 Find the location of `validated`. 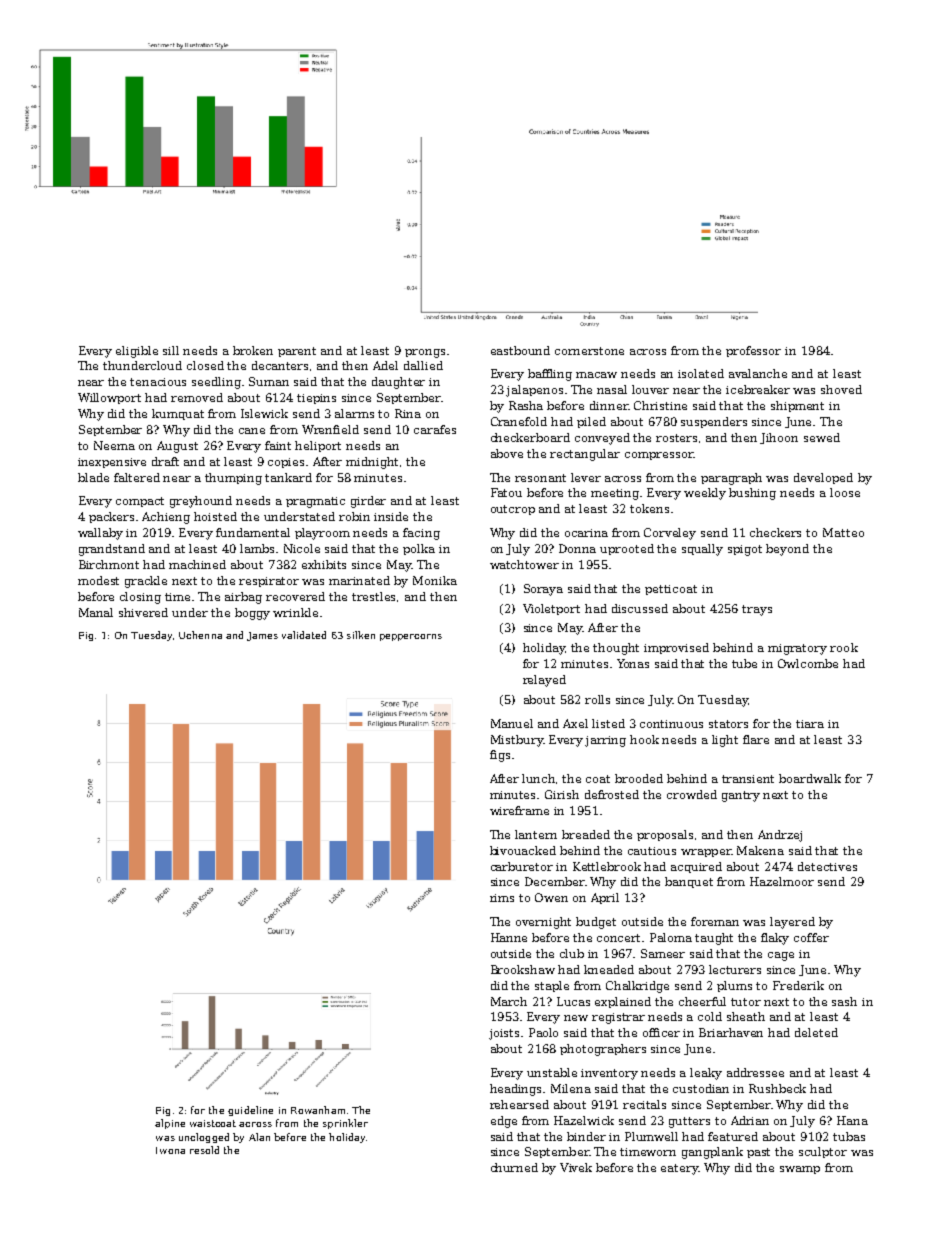

validated is located at coordinates (304, 635).
